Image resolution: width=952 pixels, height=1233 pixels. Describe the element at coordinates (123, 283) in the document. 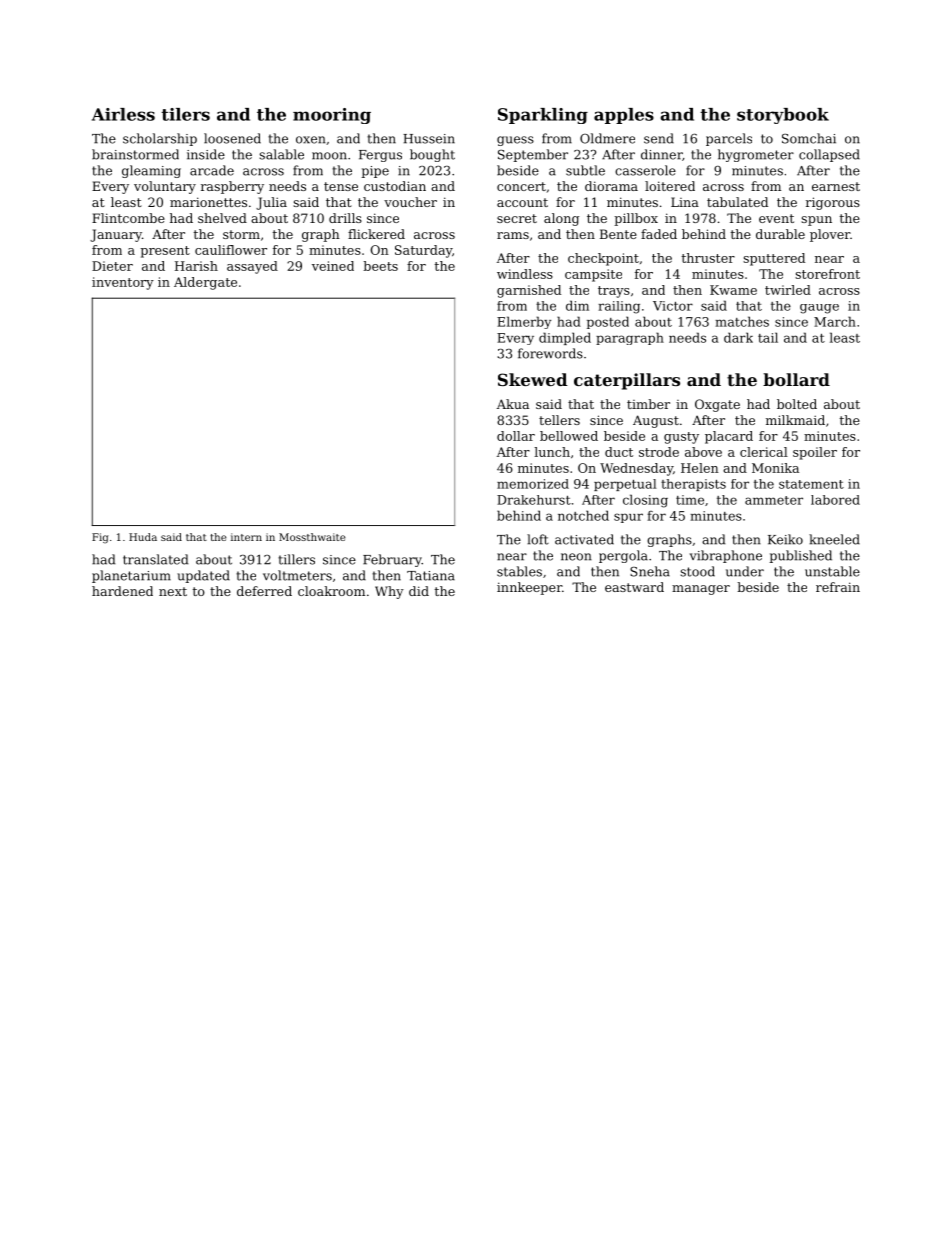

I see `inventory` at that location.
